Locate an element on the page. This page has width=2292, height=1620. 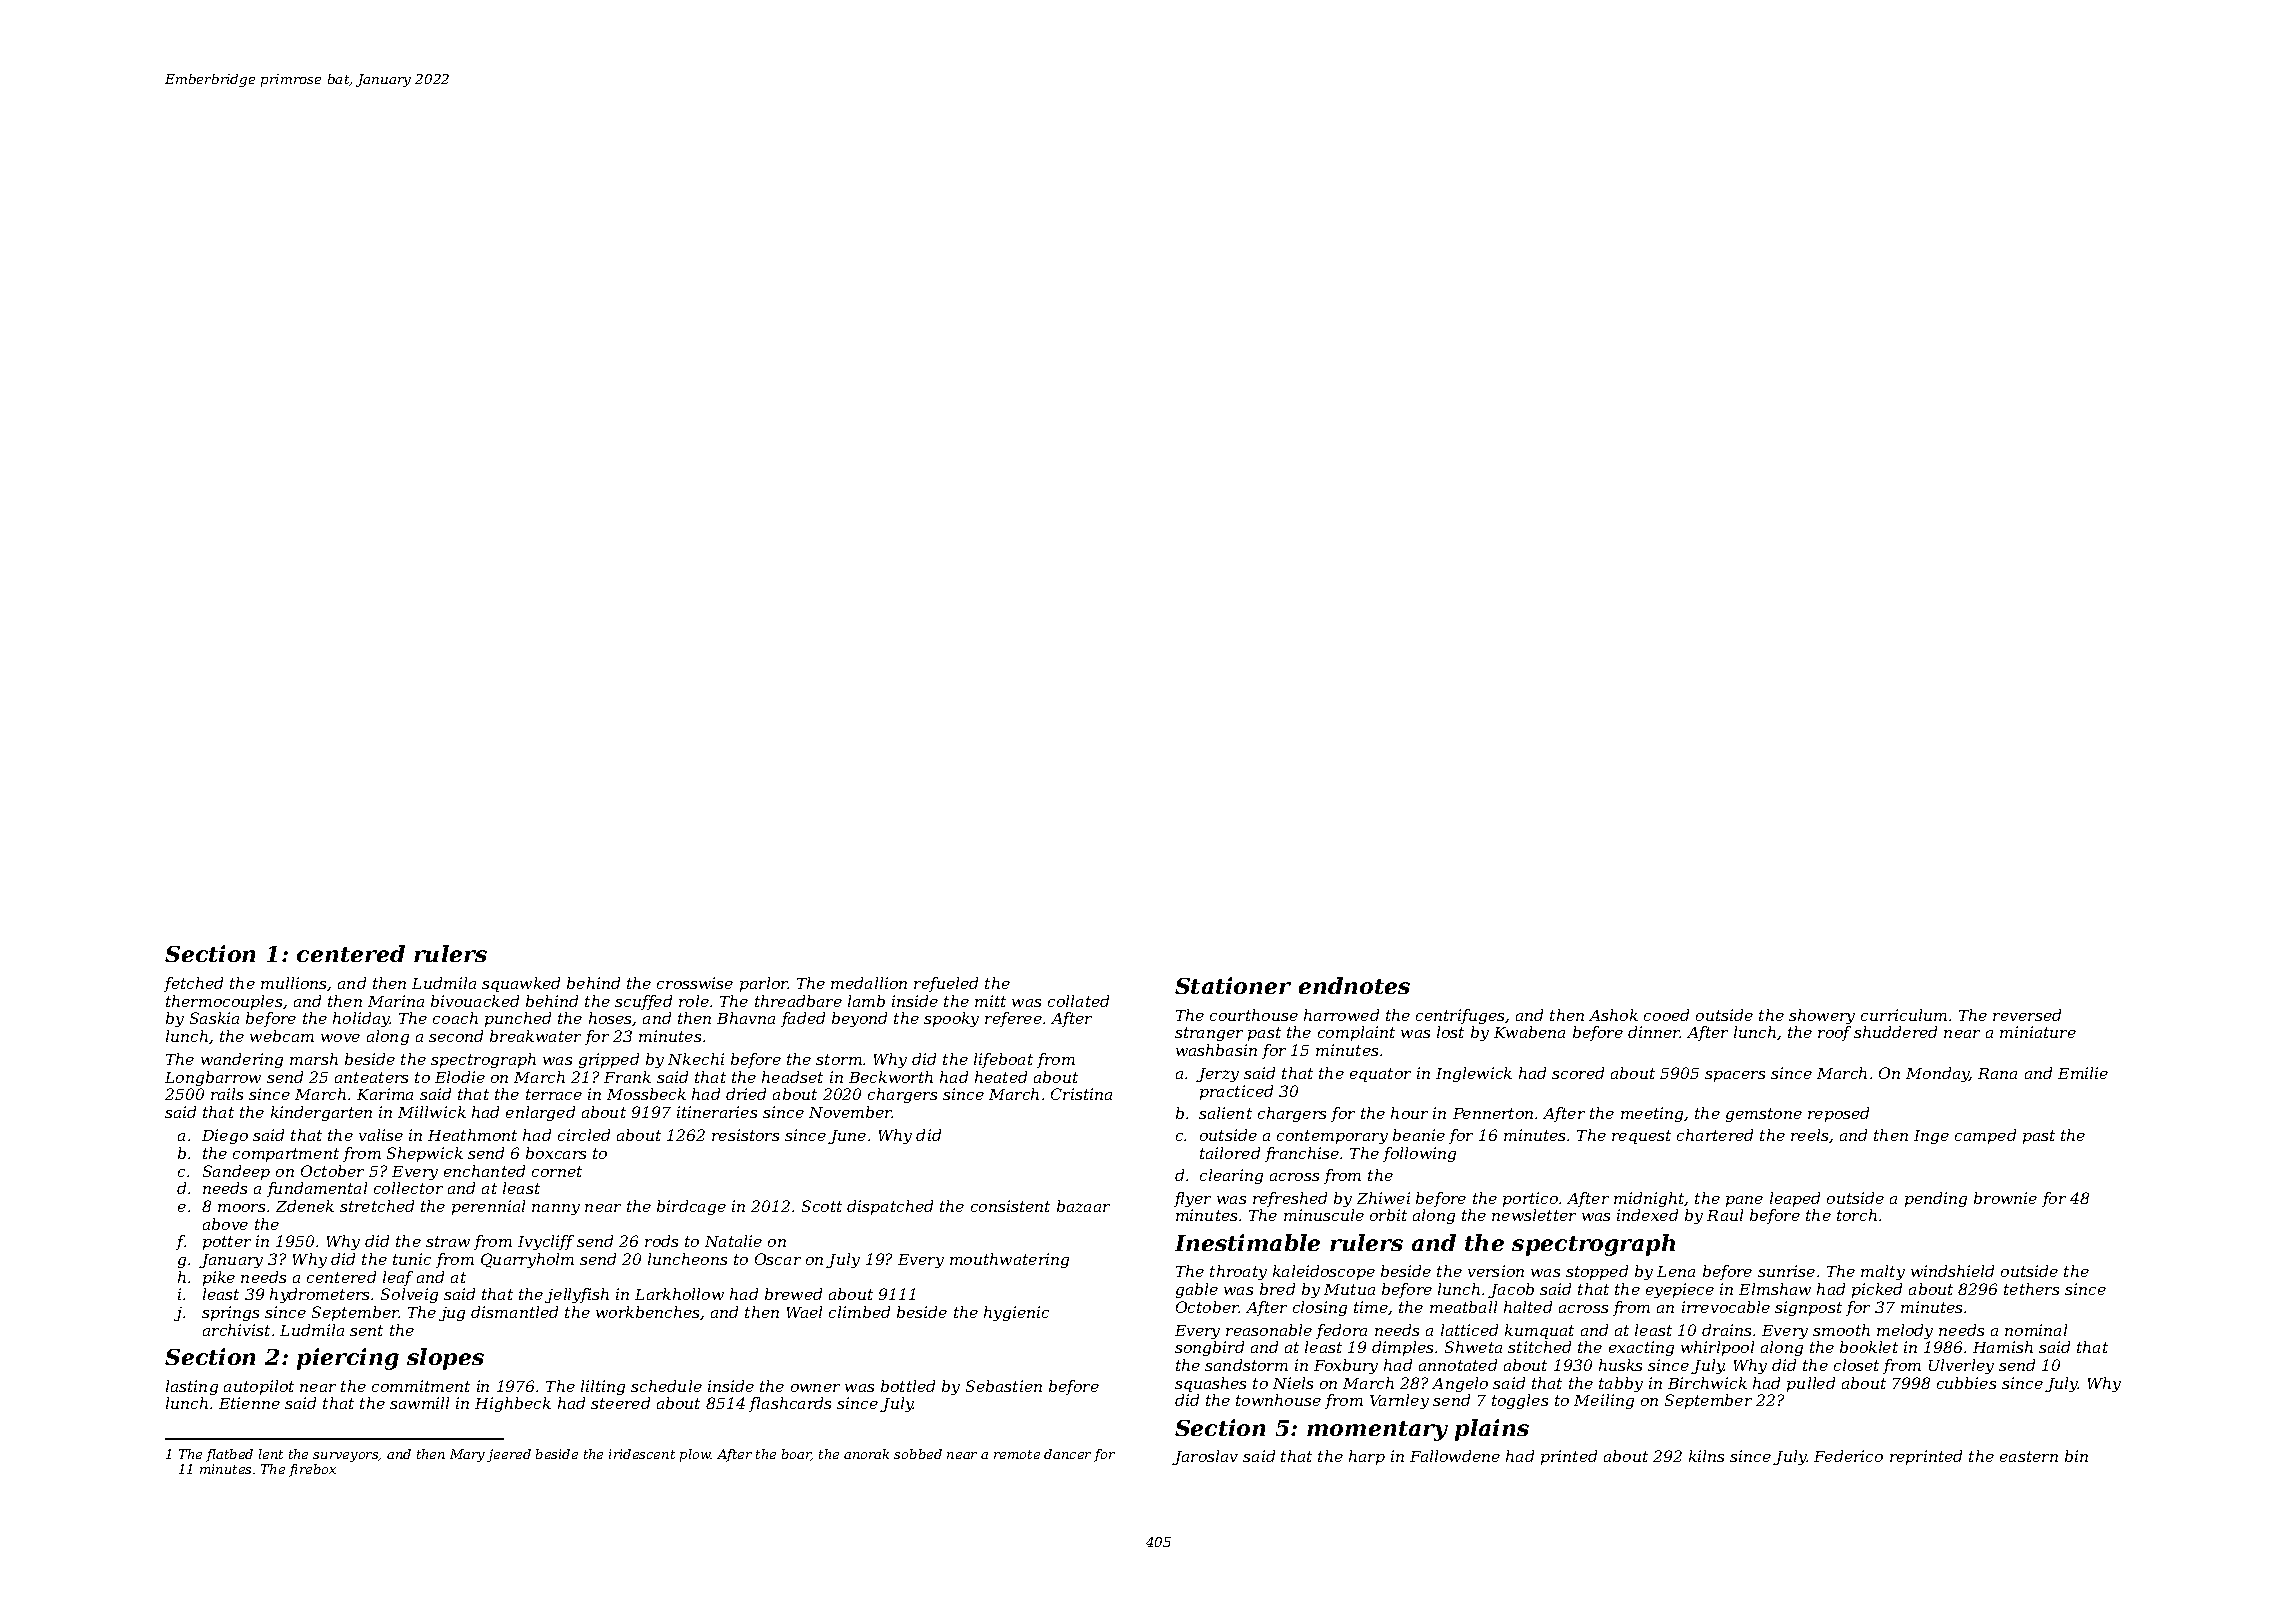
firebox is located at coordinates (312, 1470).
